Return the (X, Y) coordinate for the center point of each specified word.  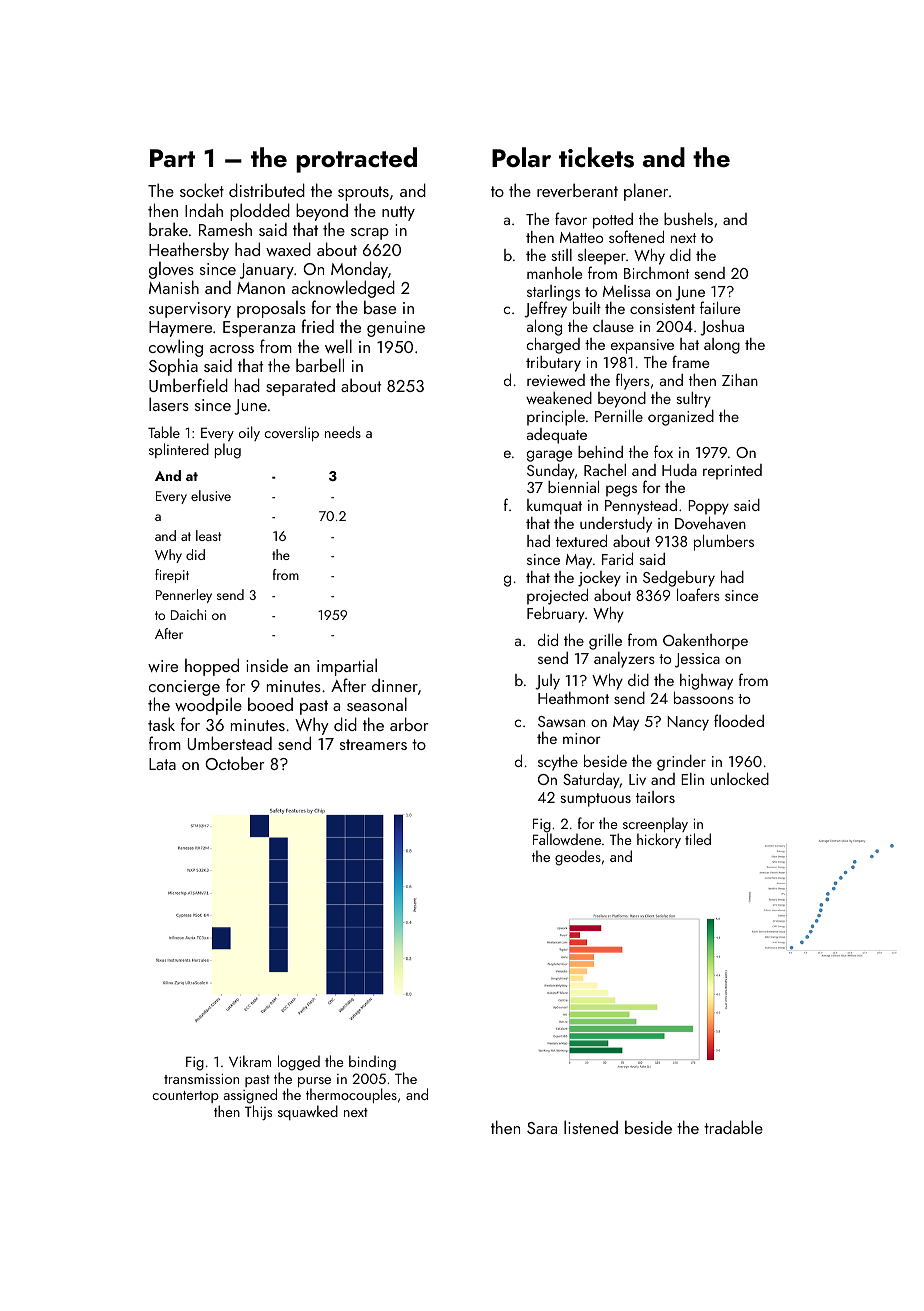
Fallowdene (567, 839)
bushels (688, 219)
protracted (356, 160)
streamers (373, 744)
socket (202, 190)
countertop (185, 1097)
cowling (176, 348)
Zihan (740, 380)
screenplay (655, 824)
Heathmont (573, 698)
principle (556, 418)
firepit (172, 576)
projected (557, 596)
